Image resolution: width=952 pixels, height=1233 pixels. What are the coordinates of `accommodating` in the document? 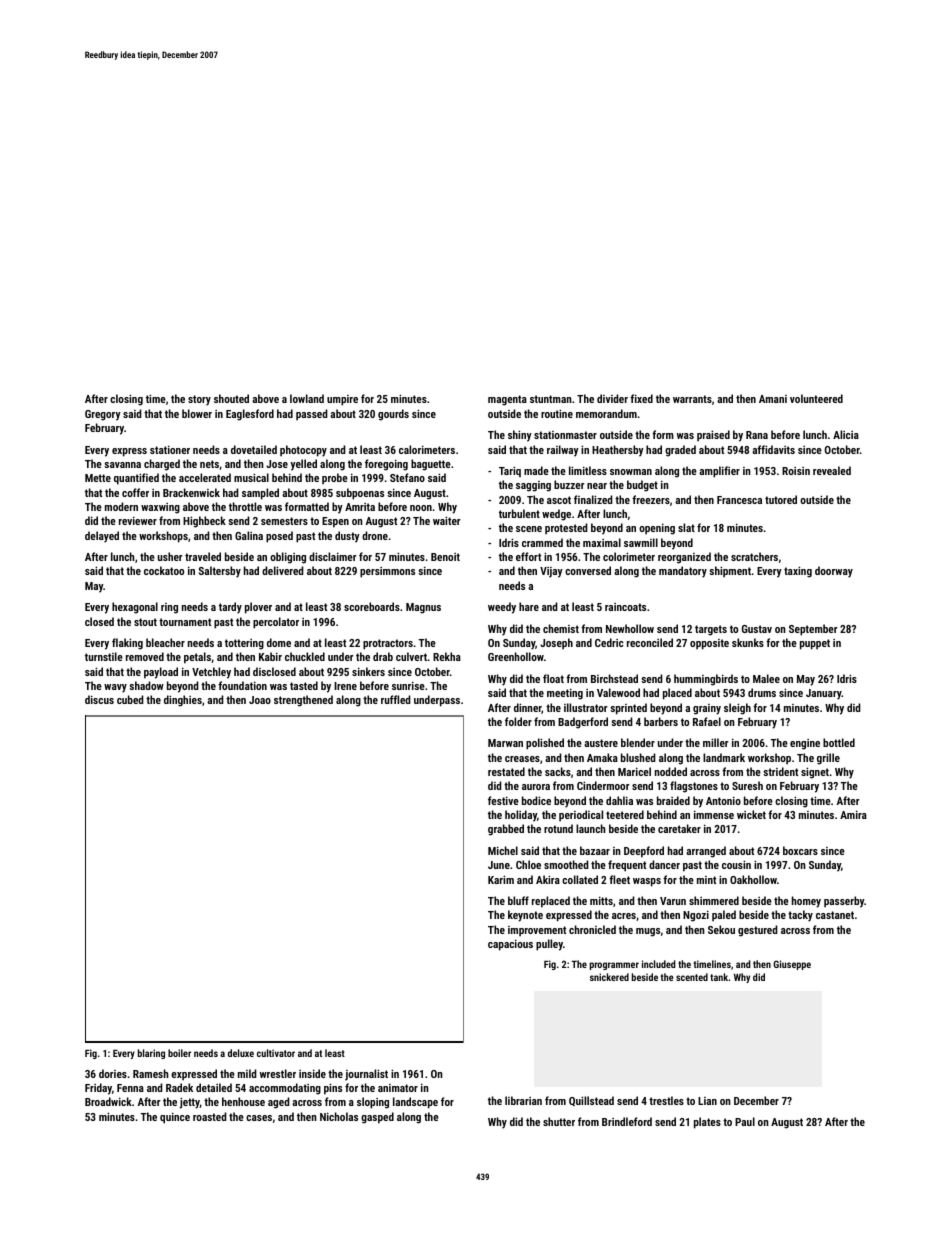 It's located at (285, 1089).
